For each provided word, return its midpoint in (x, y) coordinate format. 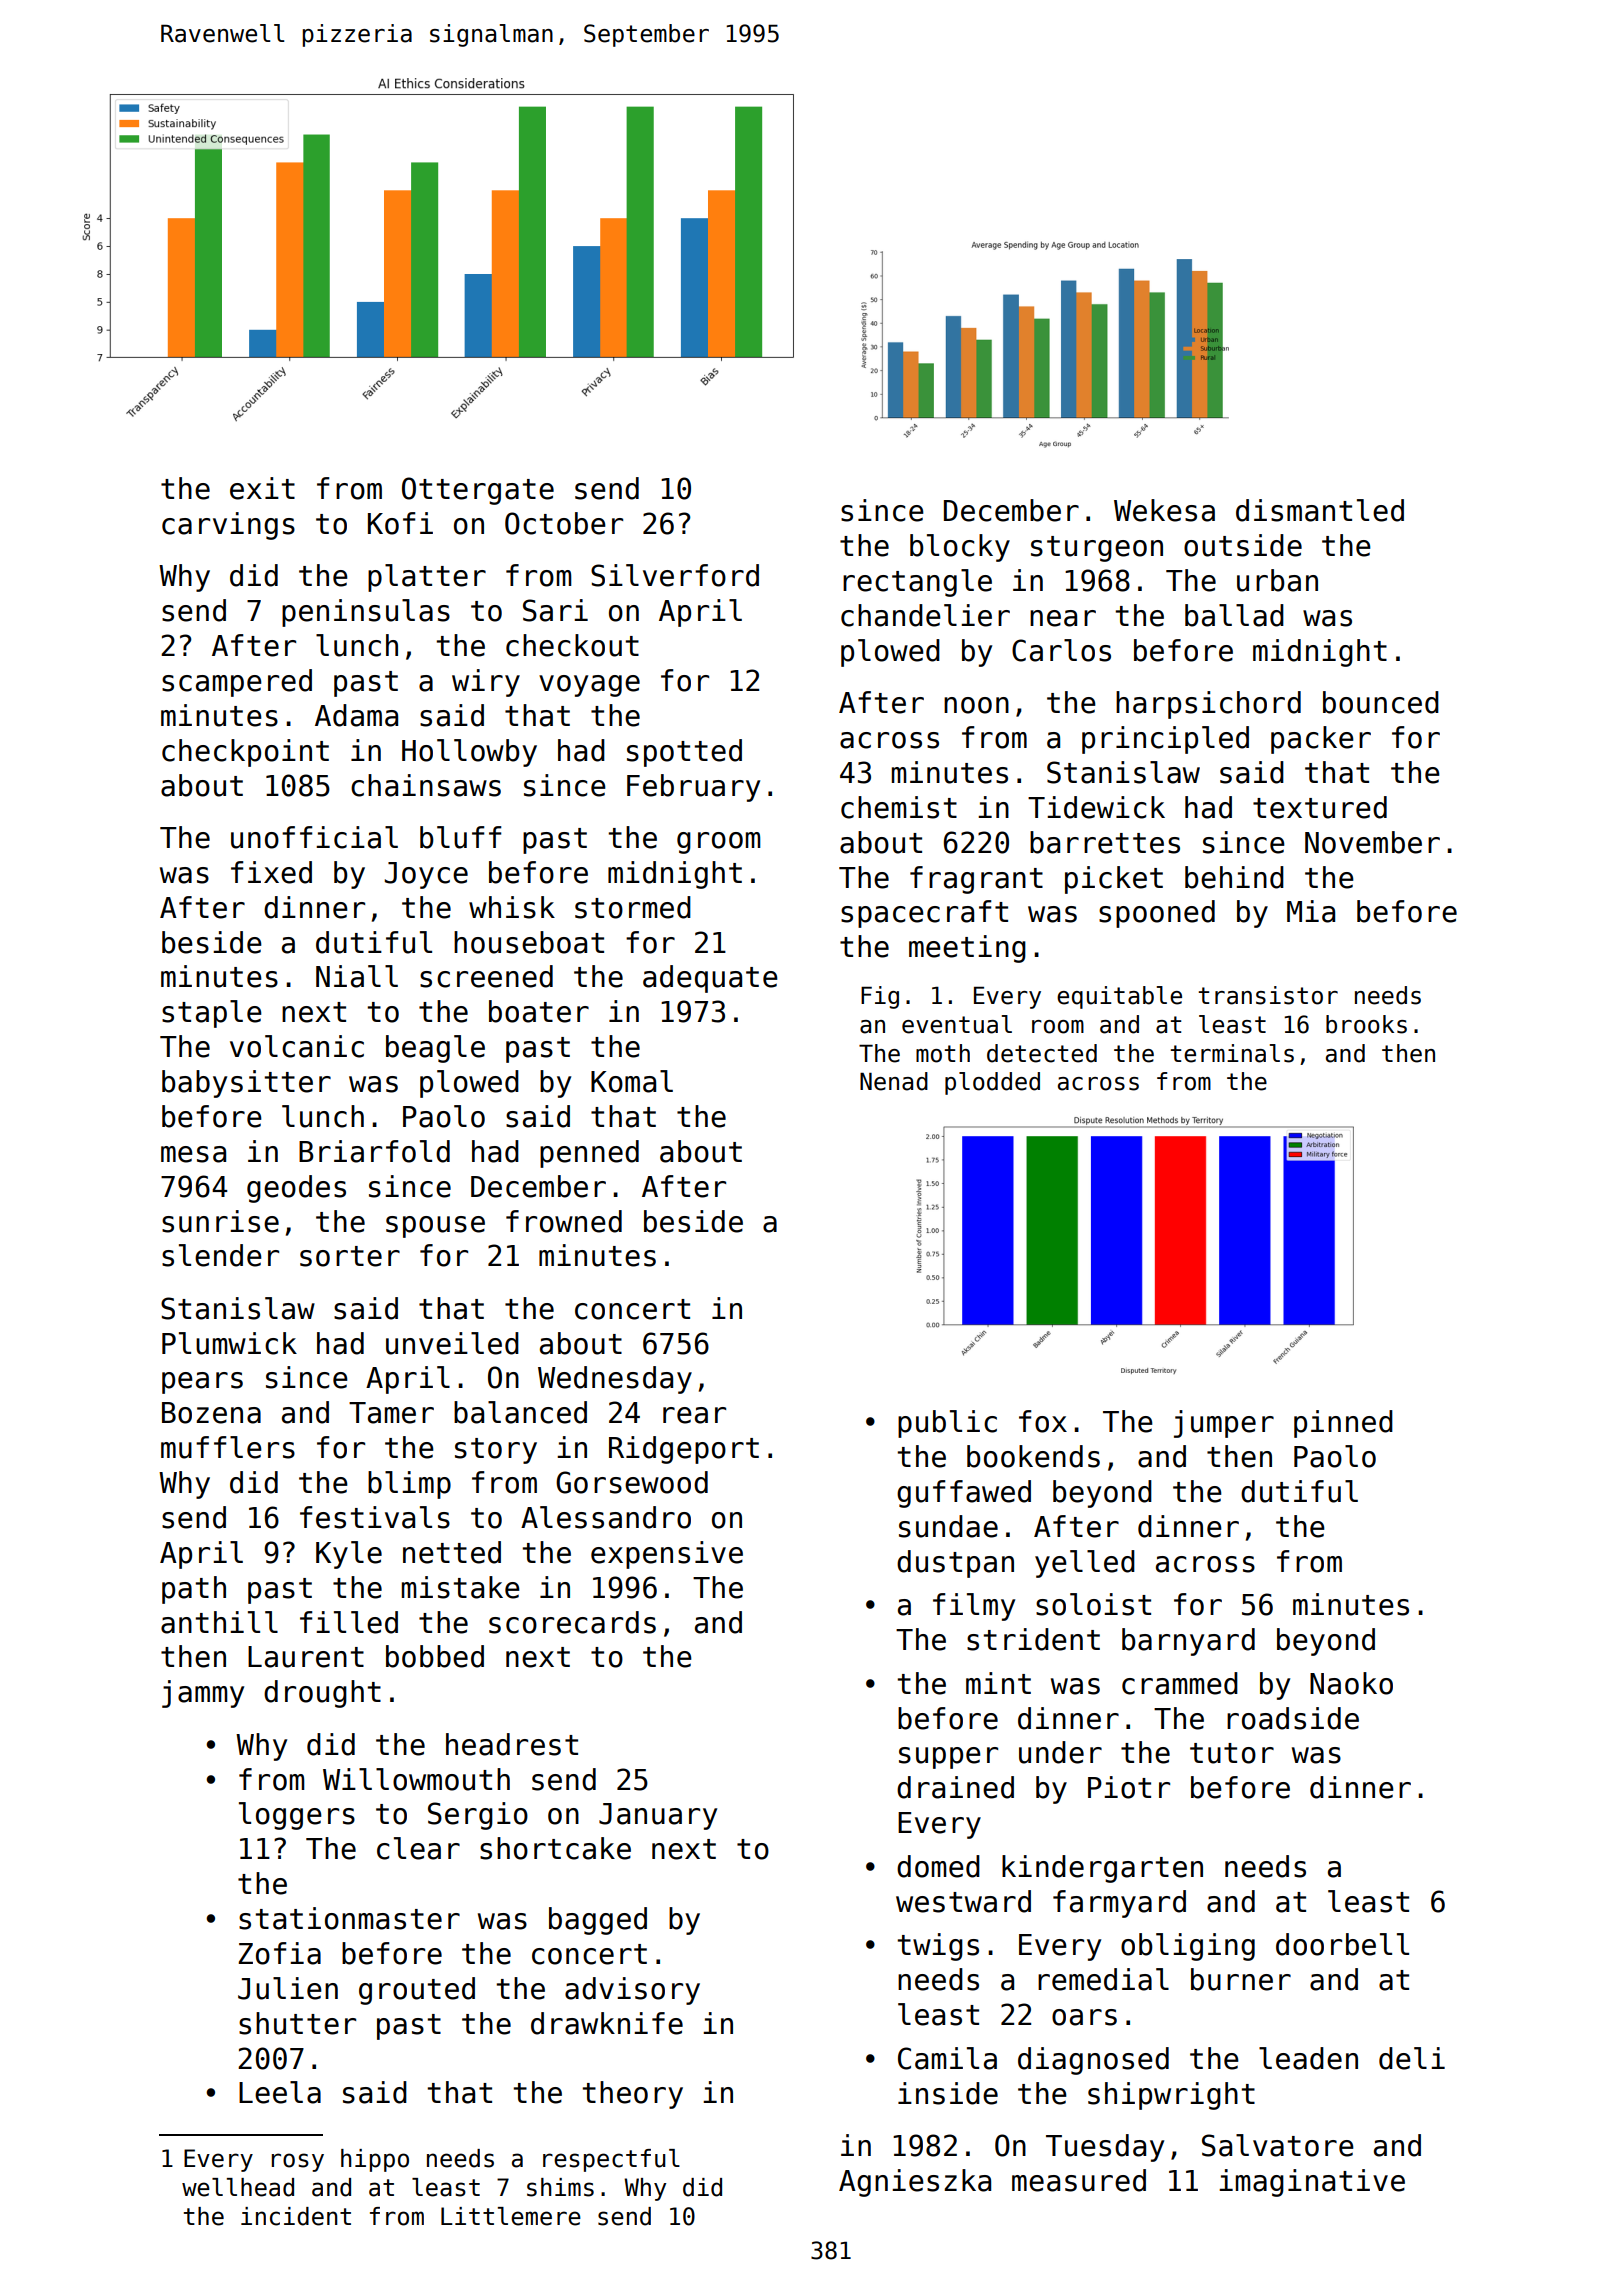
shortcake (555, 1848)
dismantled (1320, 510)
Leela (280, 2092)
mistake (461, 1587)
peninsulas (366, 613)
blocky (960, 548)
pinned (1343, 1424)
